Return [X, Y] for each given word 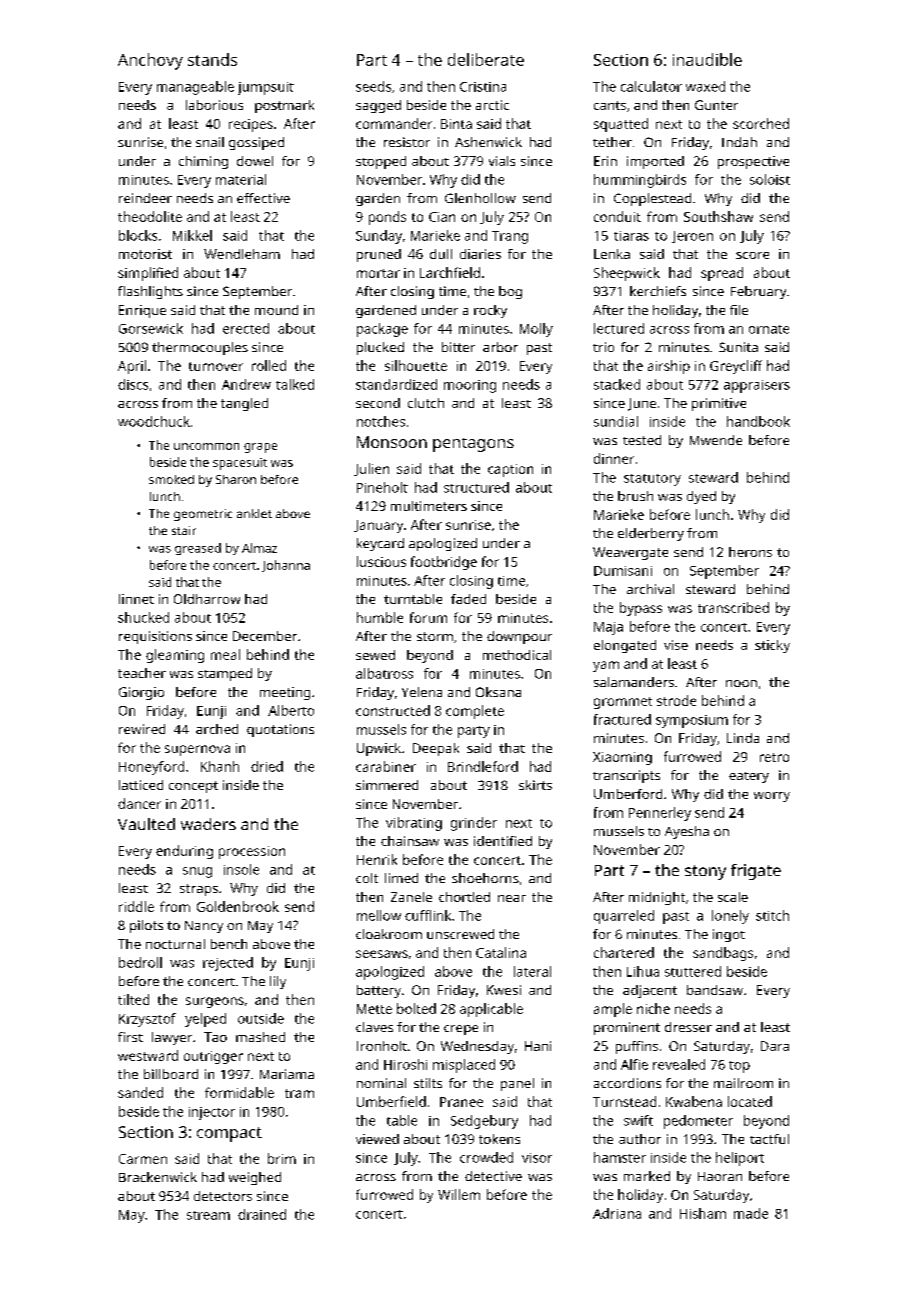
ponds [387, 218]
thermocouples [200, 348]
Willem [459, 1194]
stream [208, 1215]
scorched [761, 123]
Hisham [703, 1213]
